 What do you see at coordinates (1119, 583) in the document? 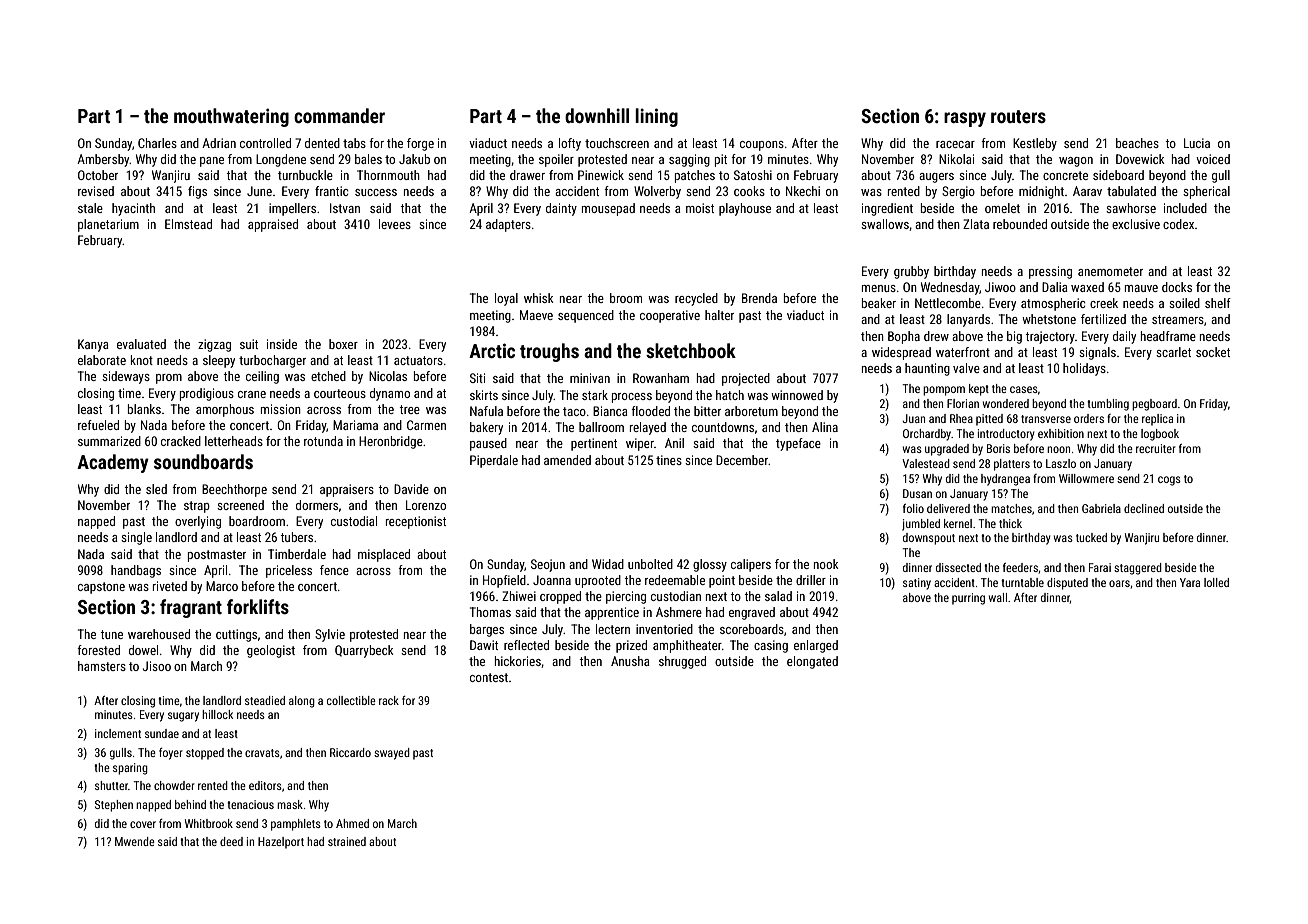
I see `oars` at bounding box center [1119, 583].
